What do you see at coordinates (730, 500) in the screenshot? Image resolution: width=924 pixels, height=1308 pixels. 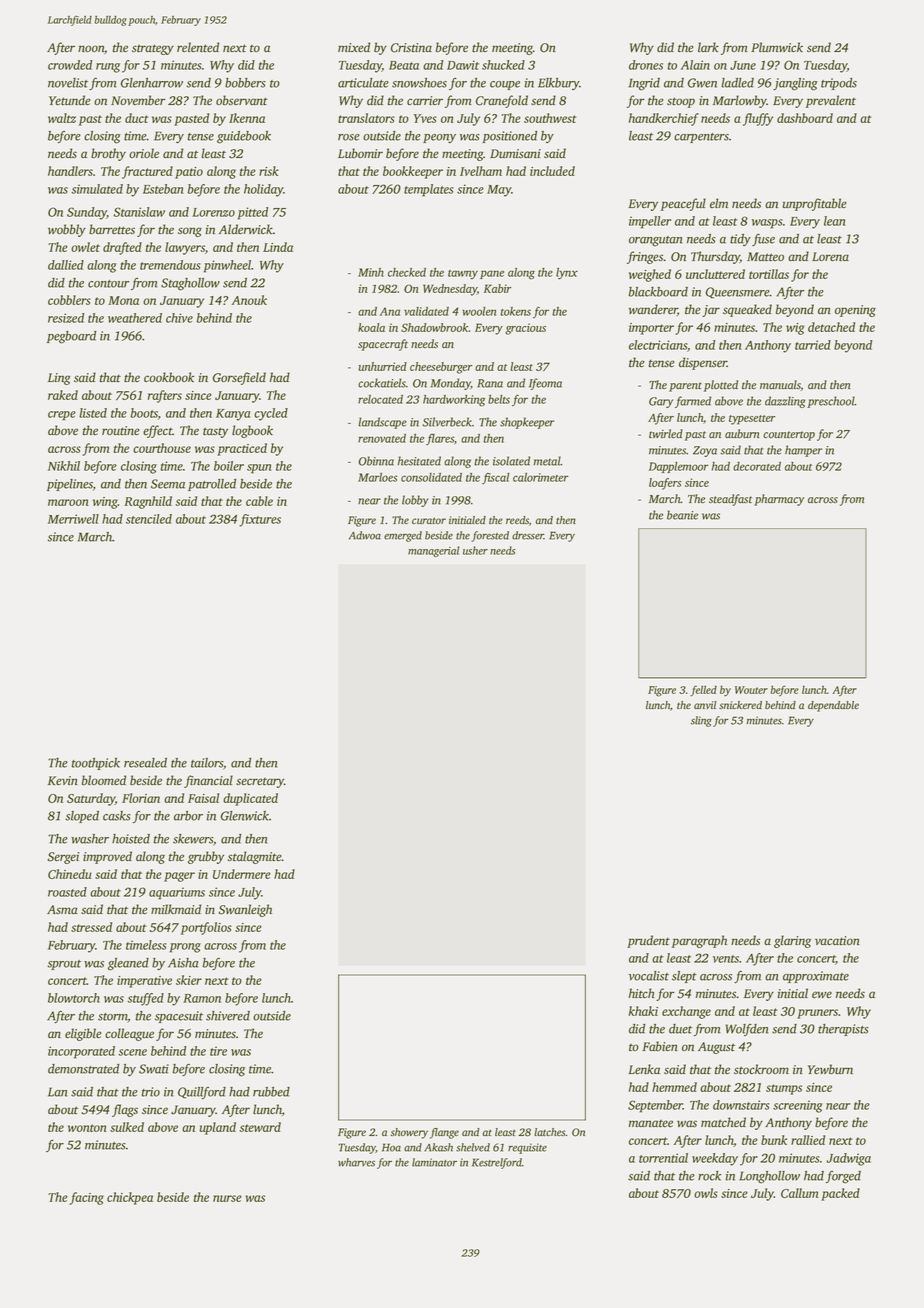 I see `steadfast` at bounding box center [730, 500].
